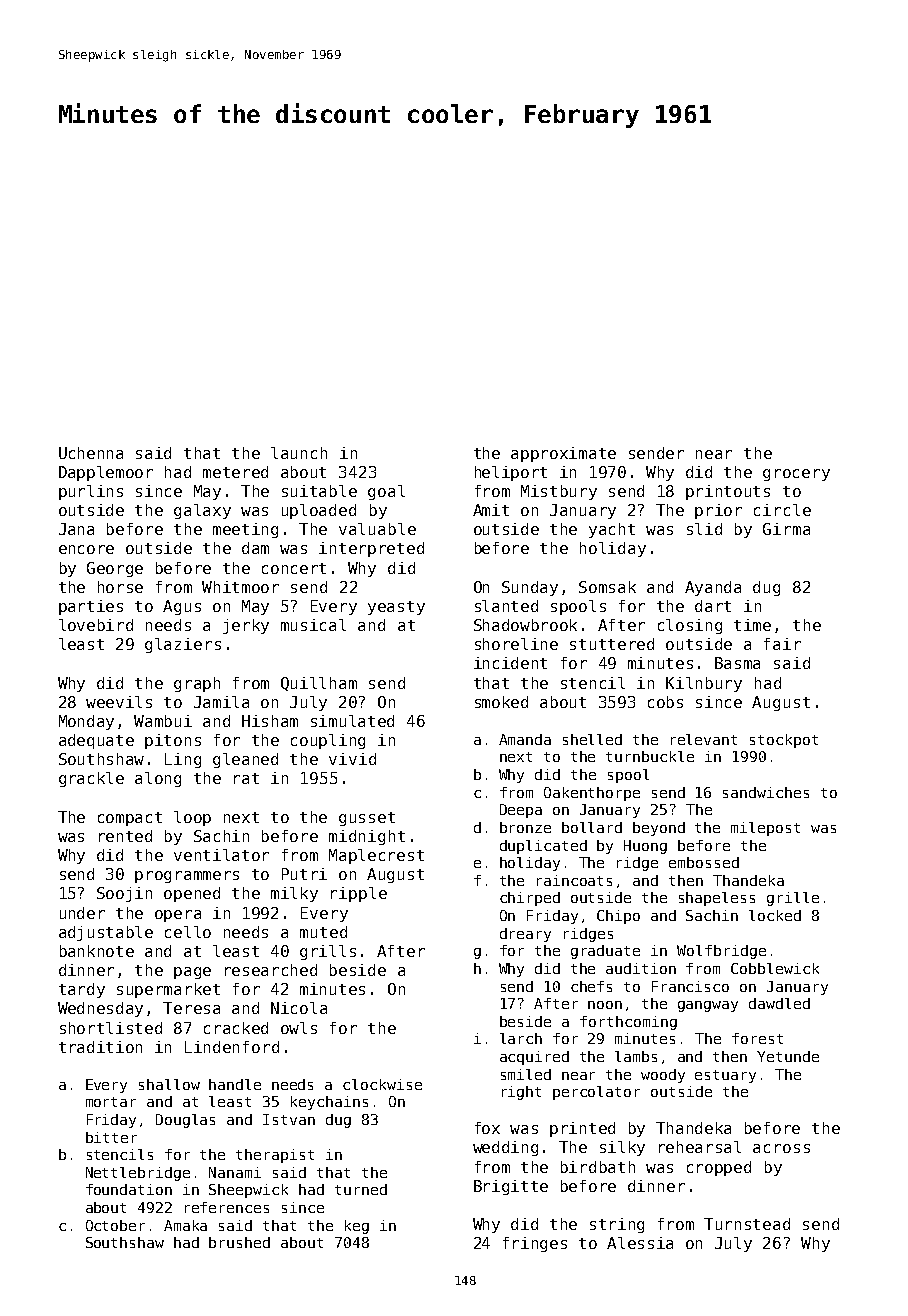 The height and width of the screenshot is (1316, 908). What do you see at coordinates (690, 986) in the screenshot?
I see `Francisco` at bounding box center [690, 986].
